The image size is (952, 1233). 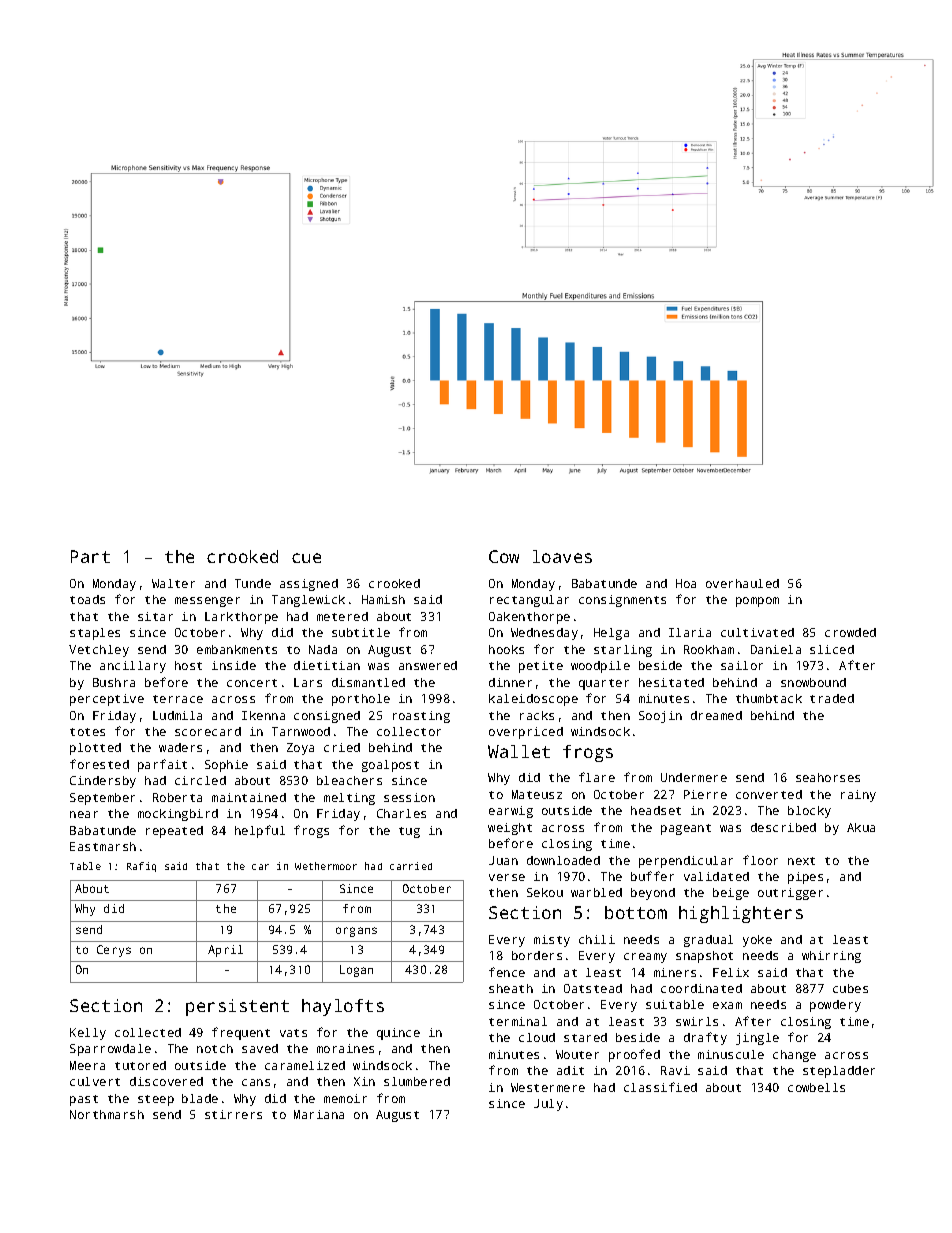 What do you see at coordinates (319, 1114) in the screenshot?
I see `Mariana` at bounding box center [319, 1114].
